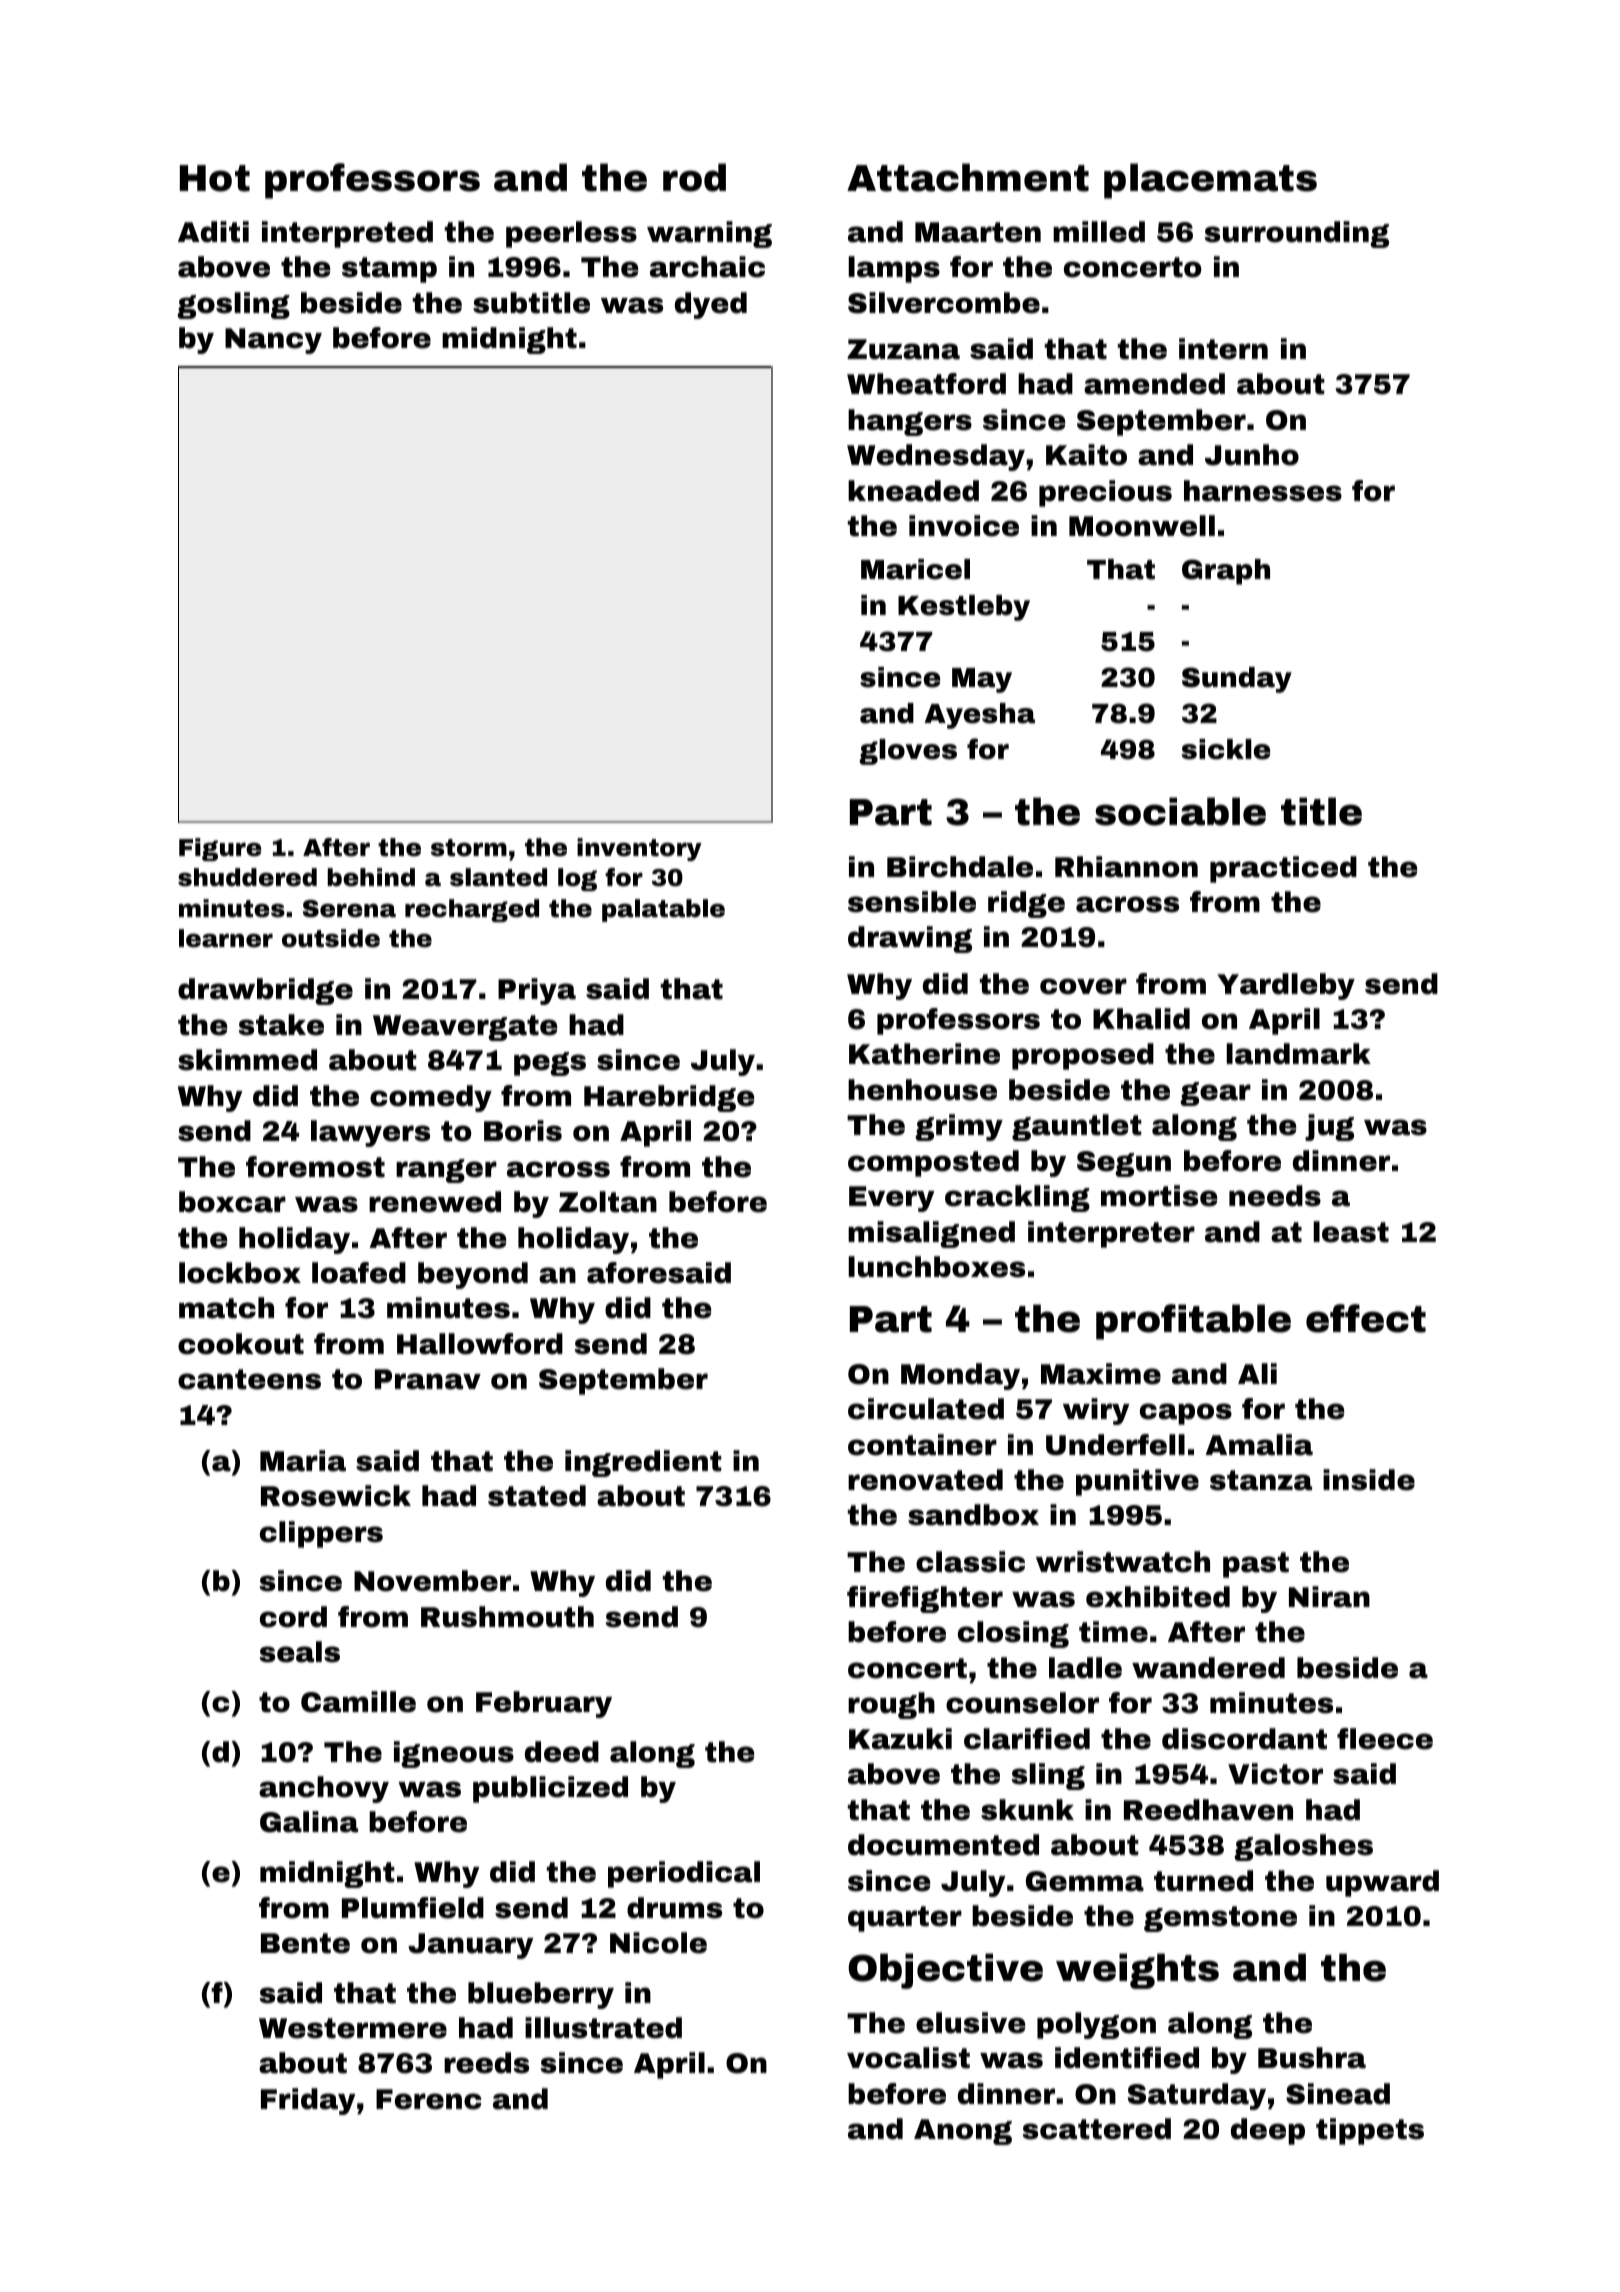 Image resolution: width=1620 pixels, height=2292 pixels. Describe the element at coordinates (469, 848) in the image. I see `storm` at that location.
